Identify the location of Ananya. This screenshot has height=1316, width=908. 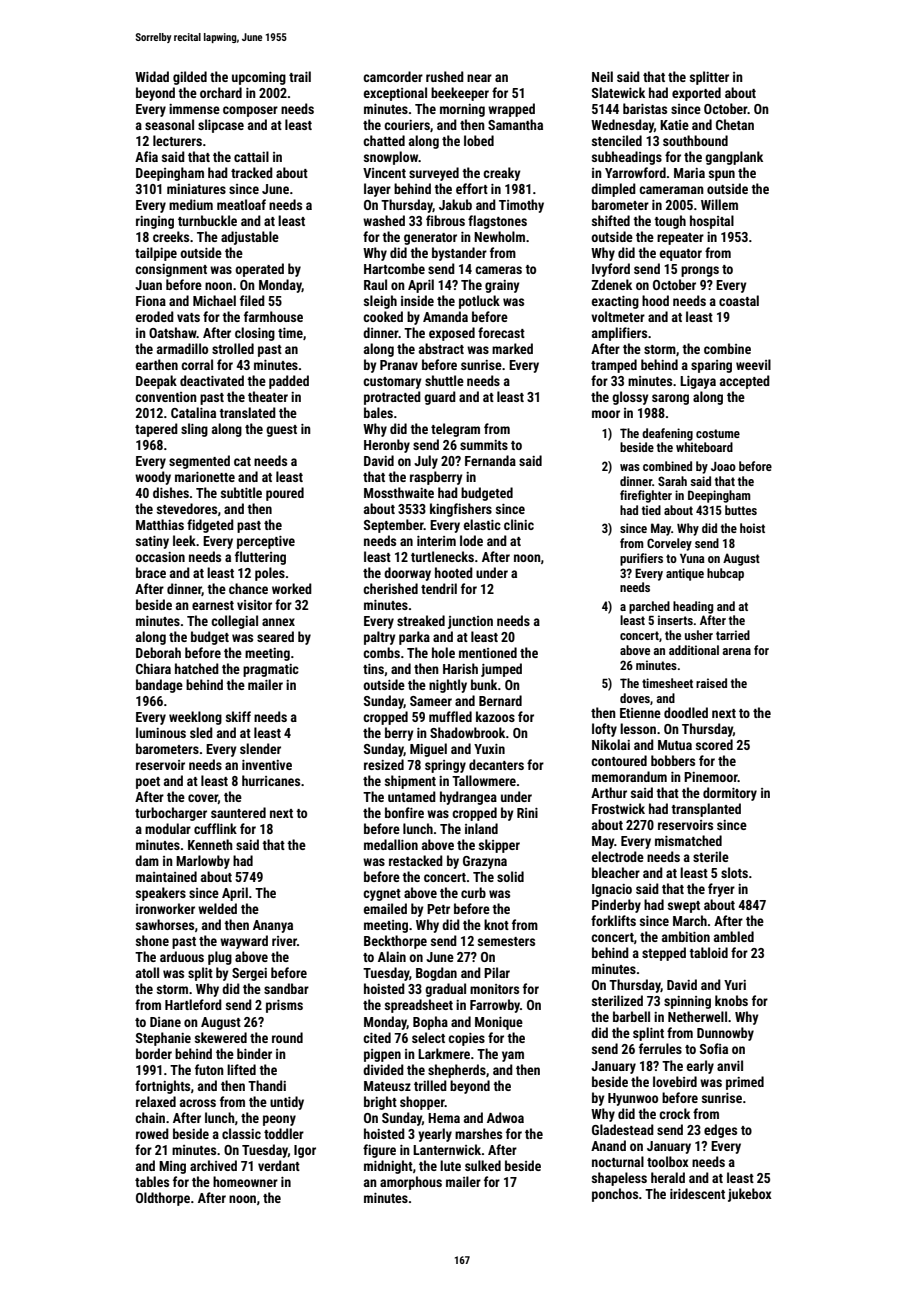
(273, 926).
